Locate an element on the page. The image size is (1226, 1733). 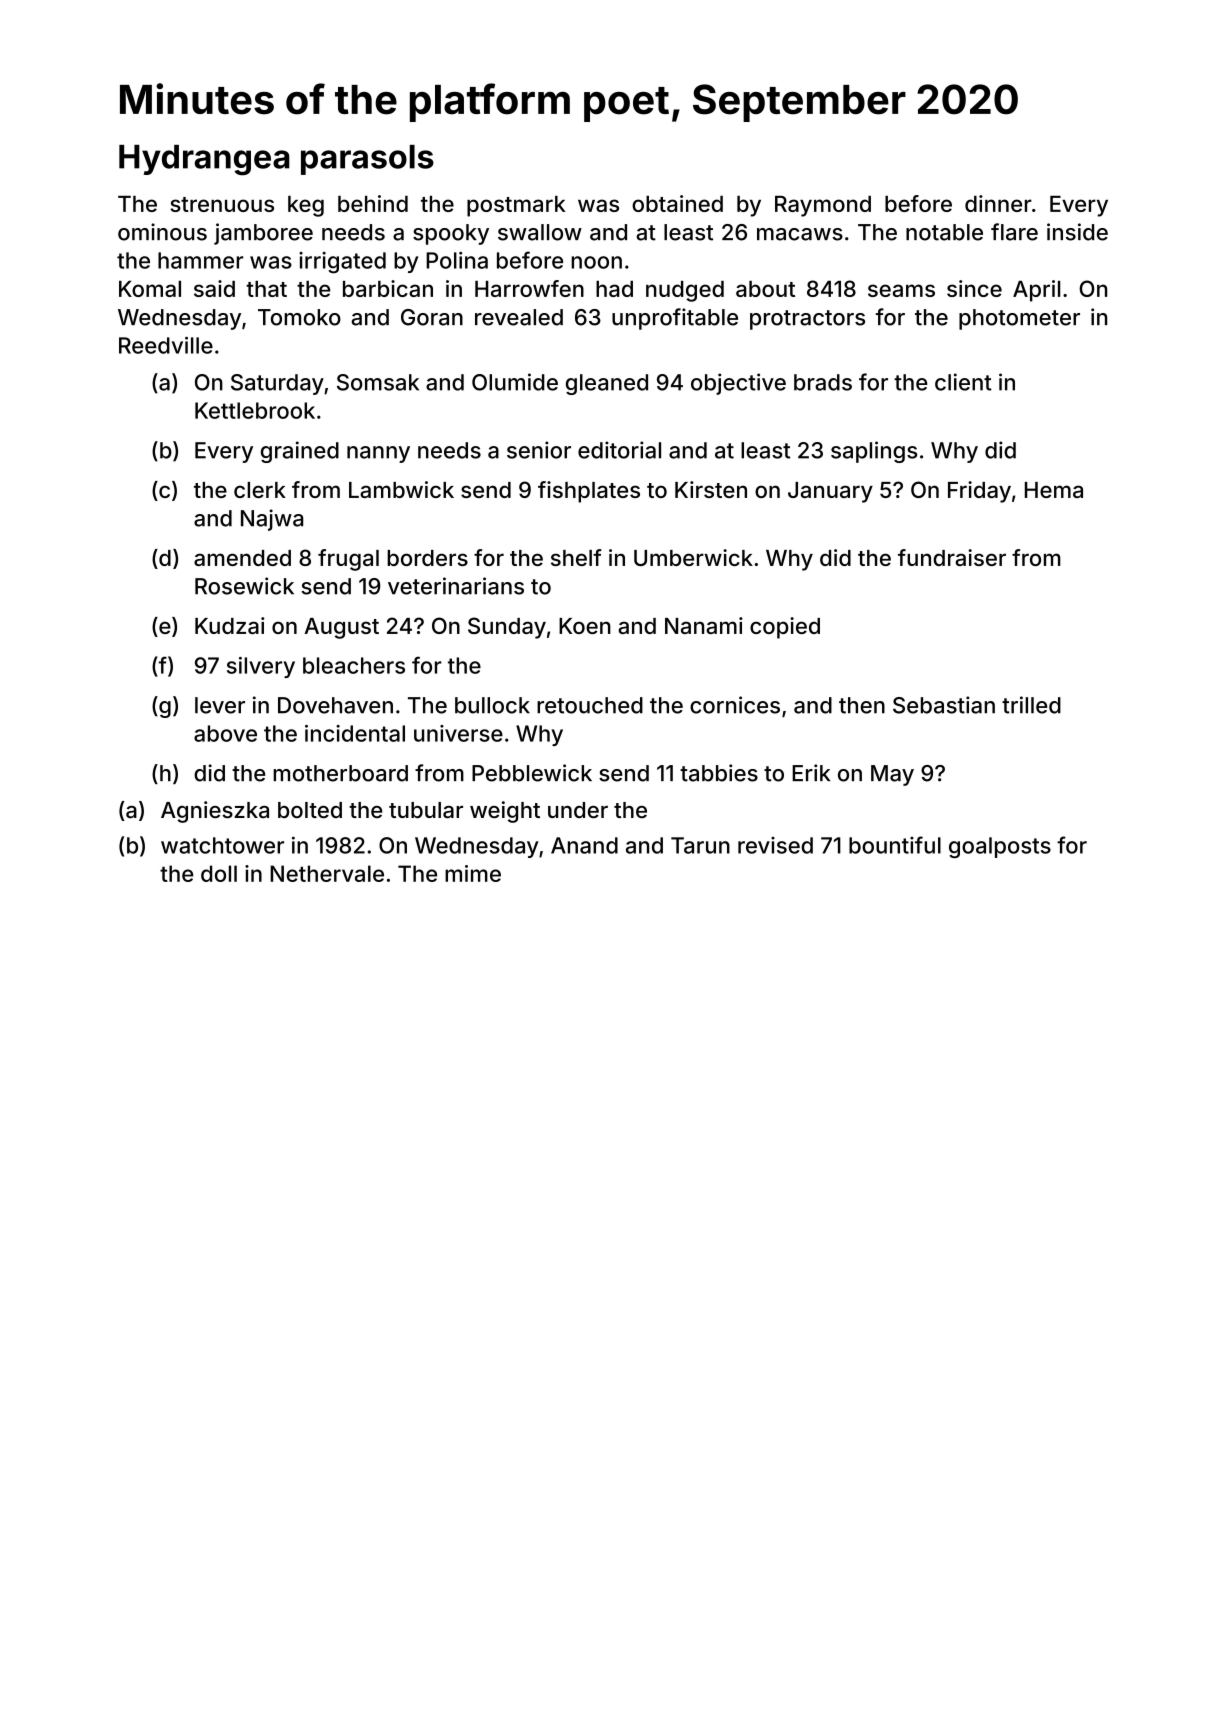
macaws is located at coordinates (800, 234).
